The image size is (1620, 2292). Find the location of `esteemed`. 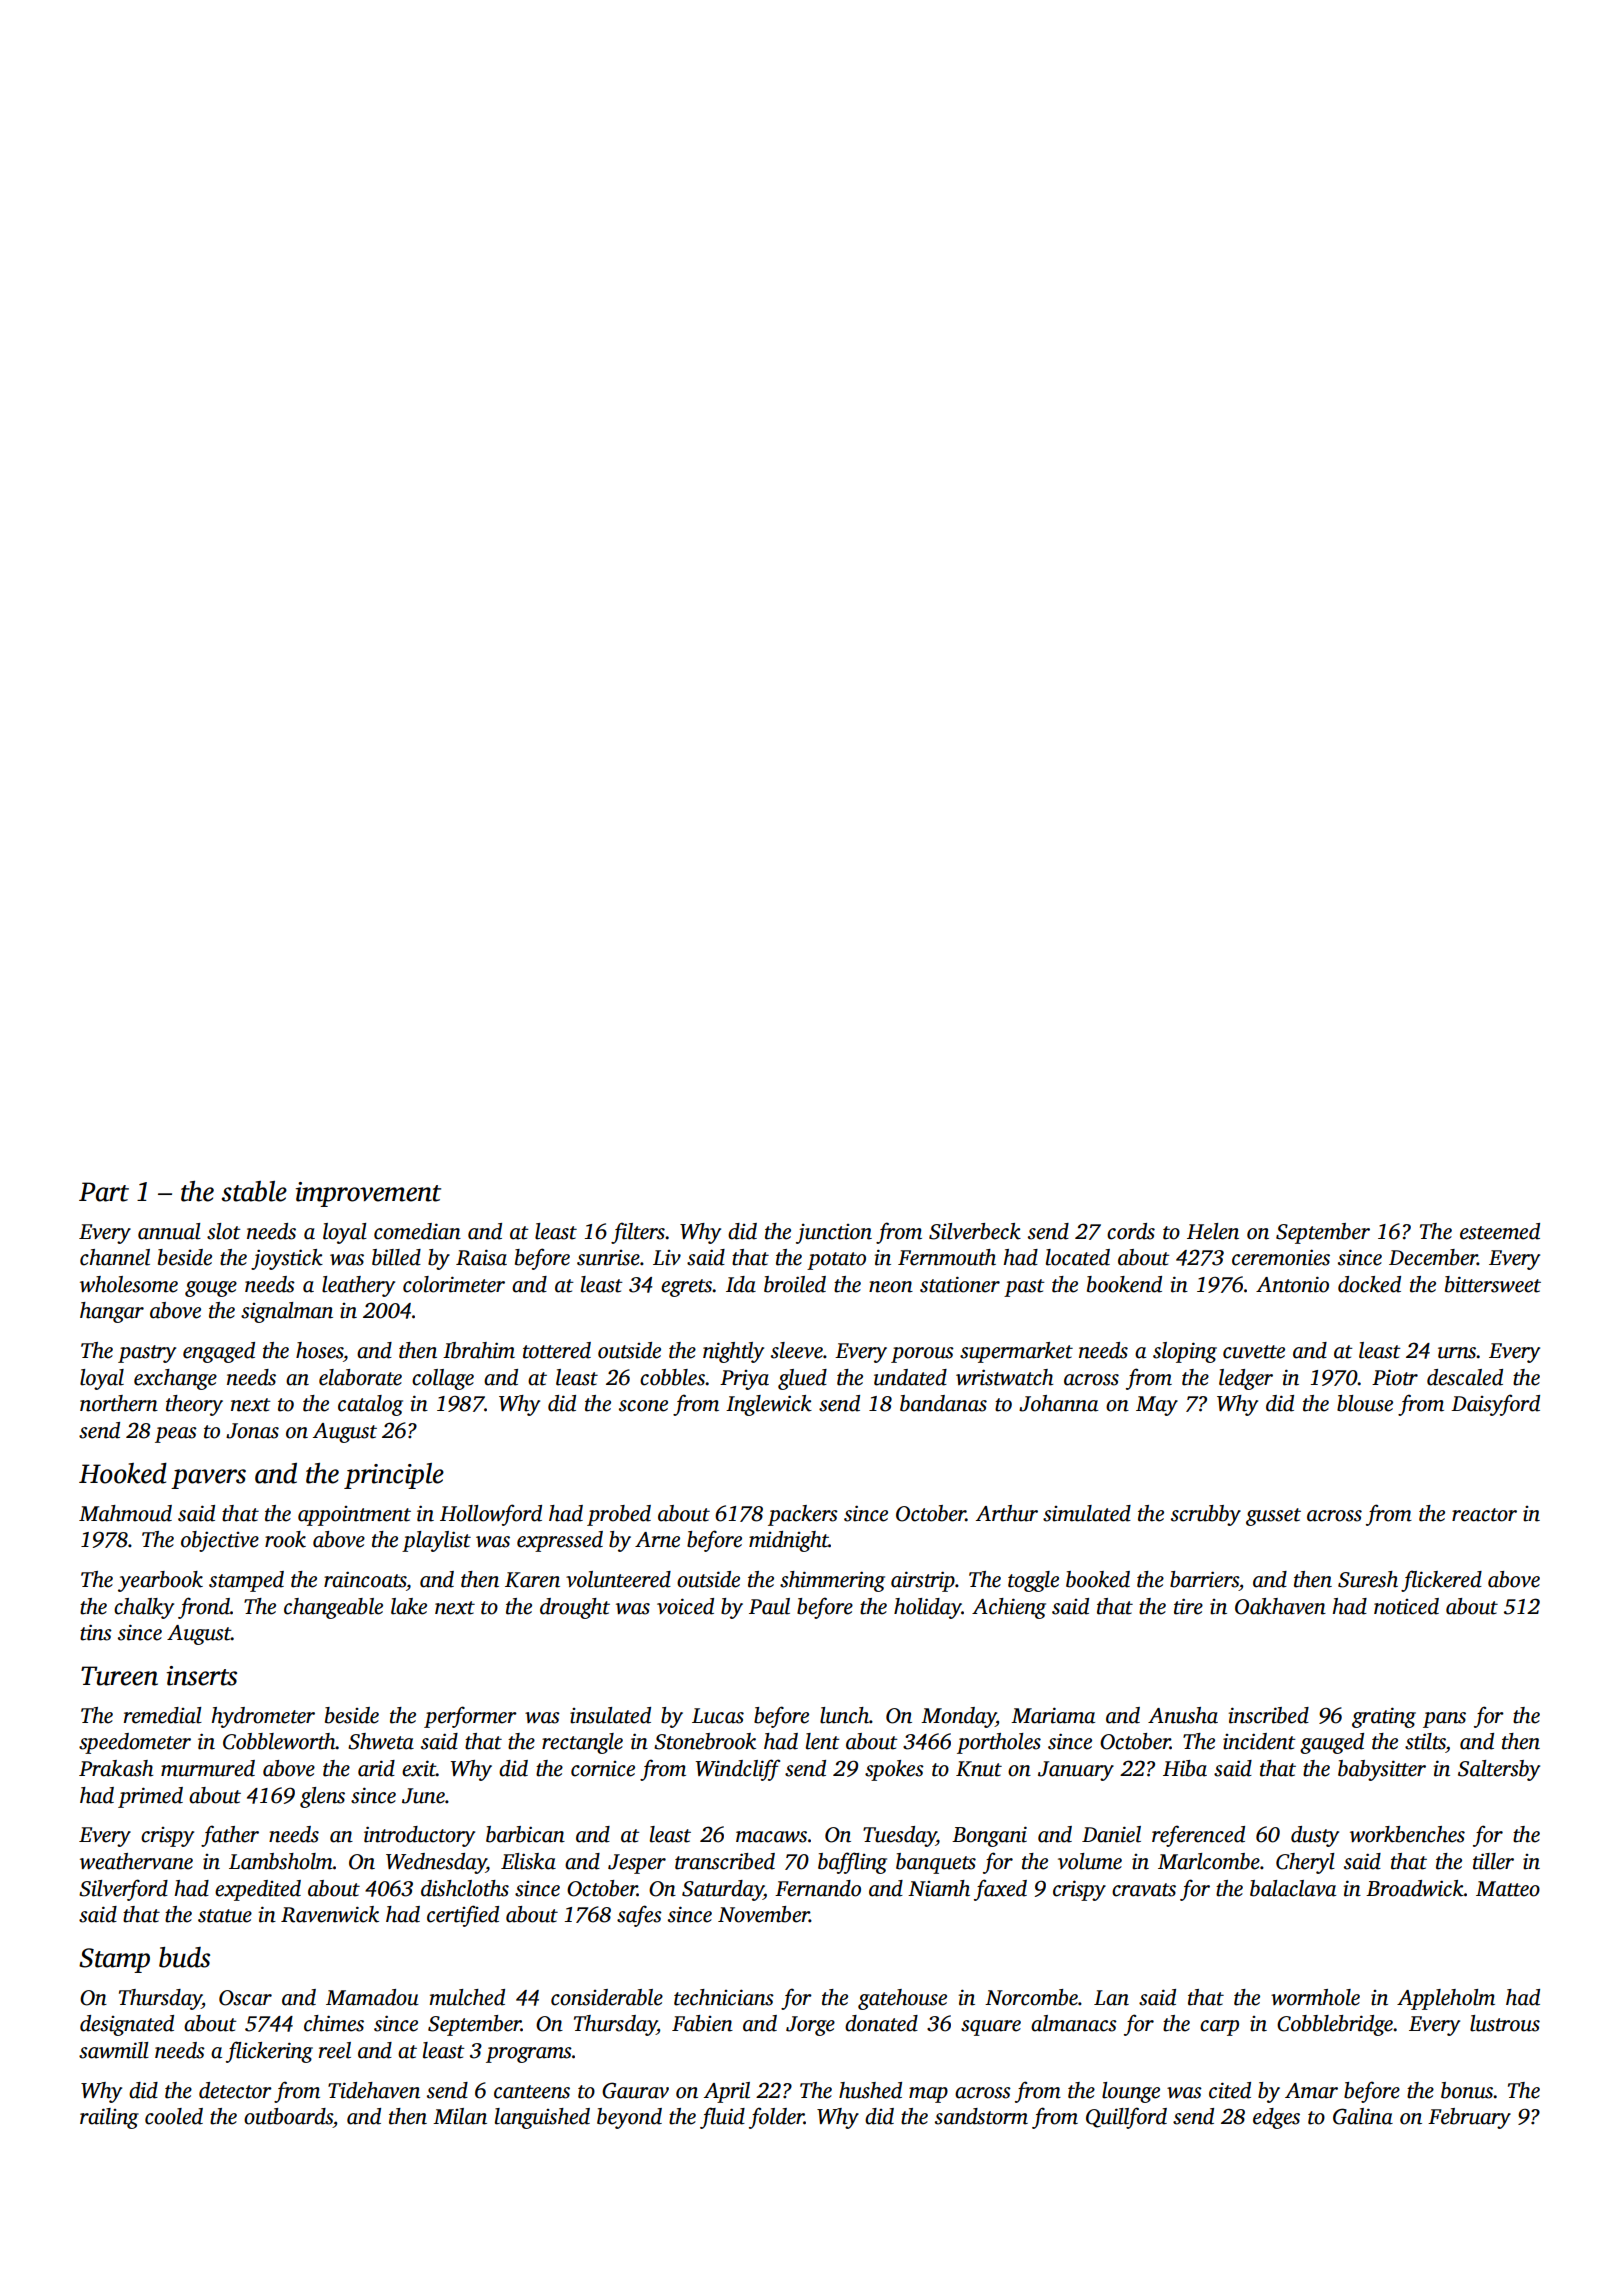

esteemed is located at coordinates (1500, 1231).
